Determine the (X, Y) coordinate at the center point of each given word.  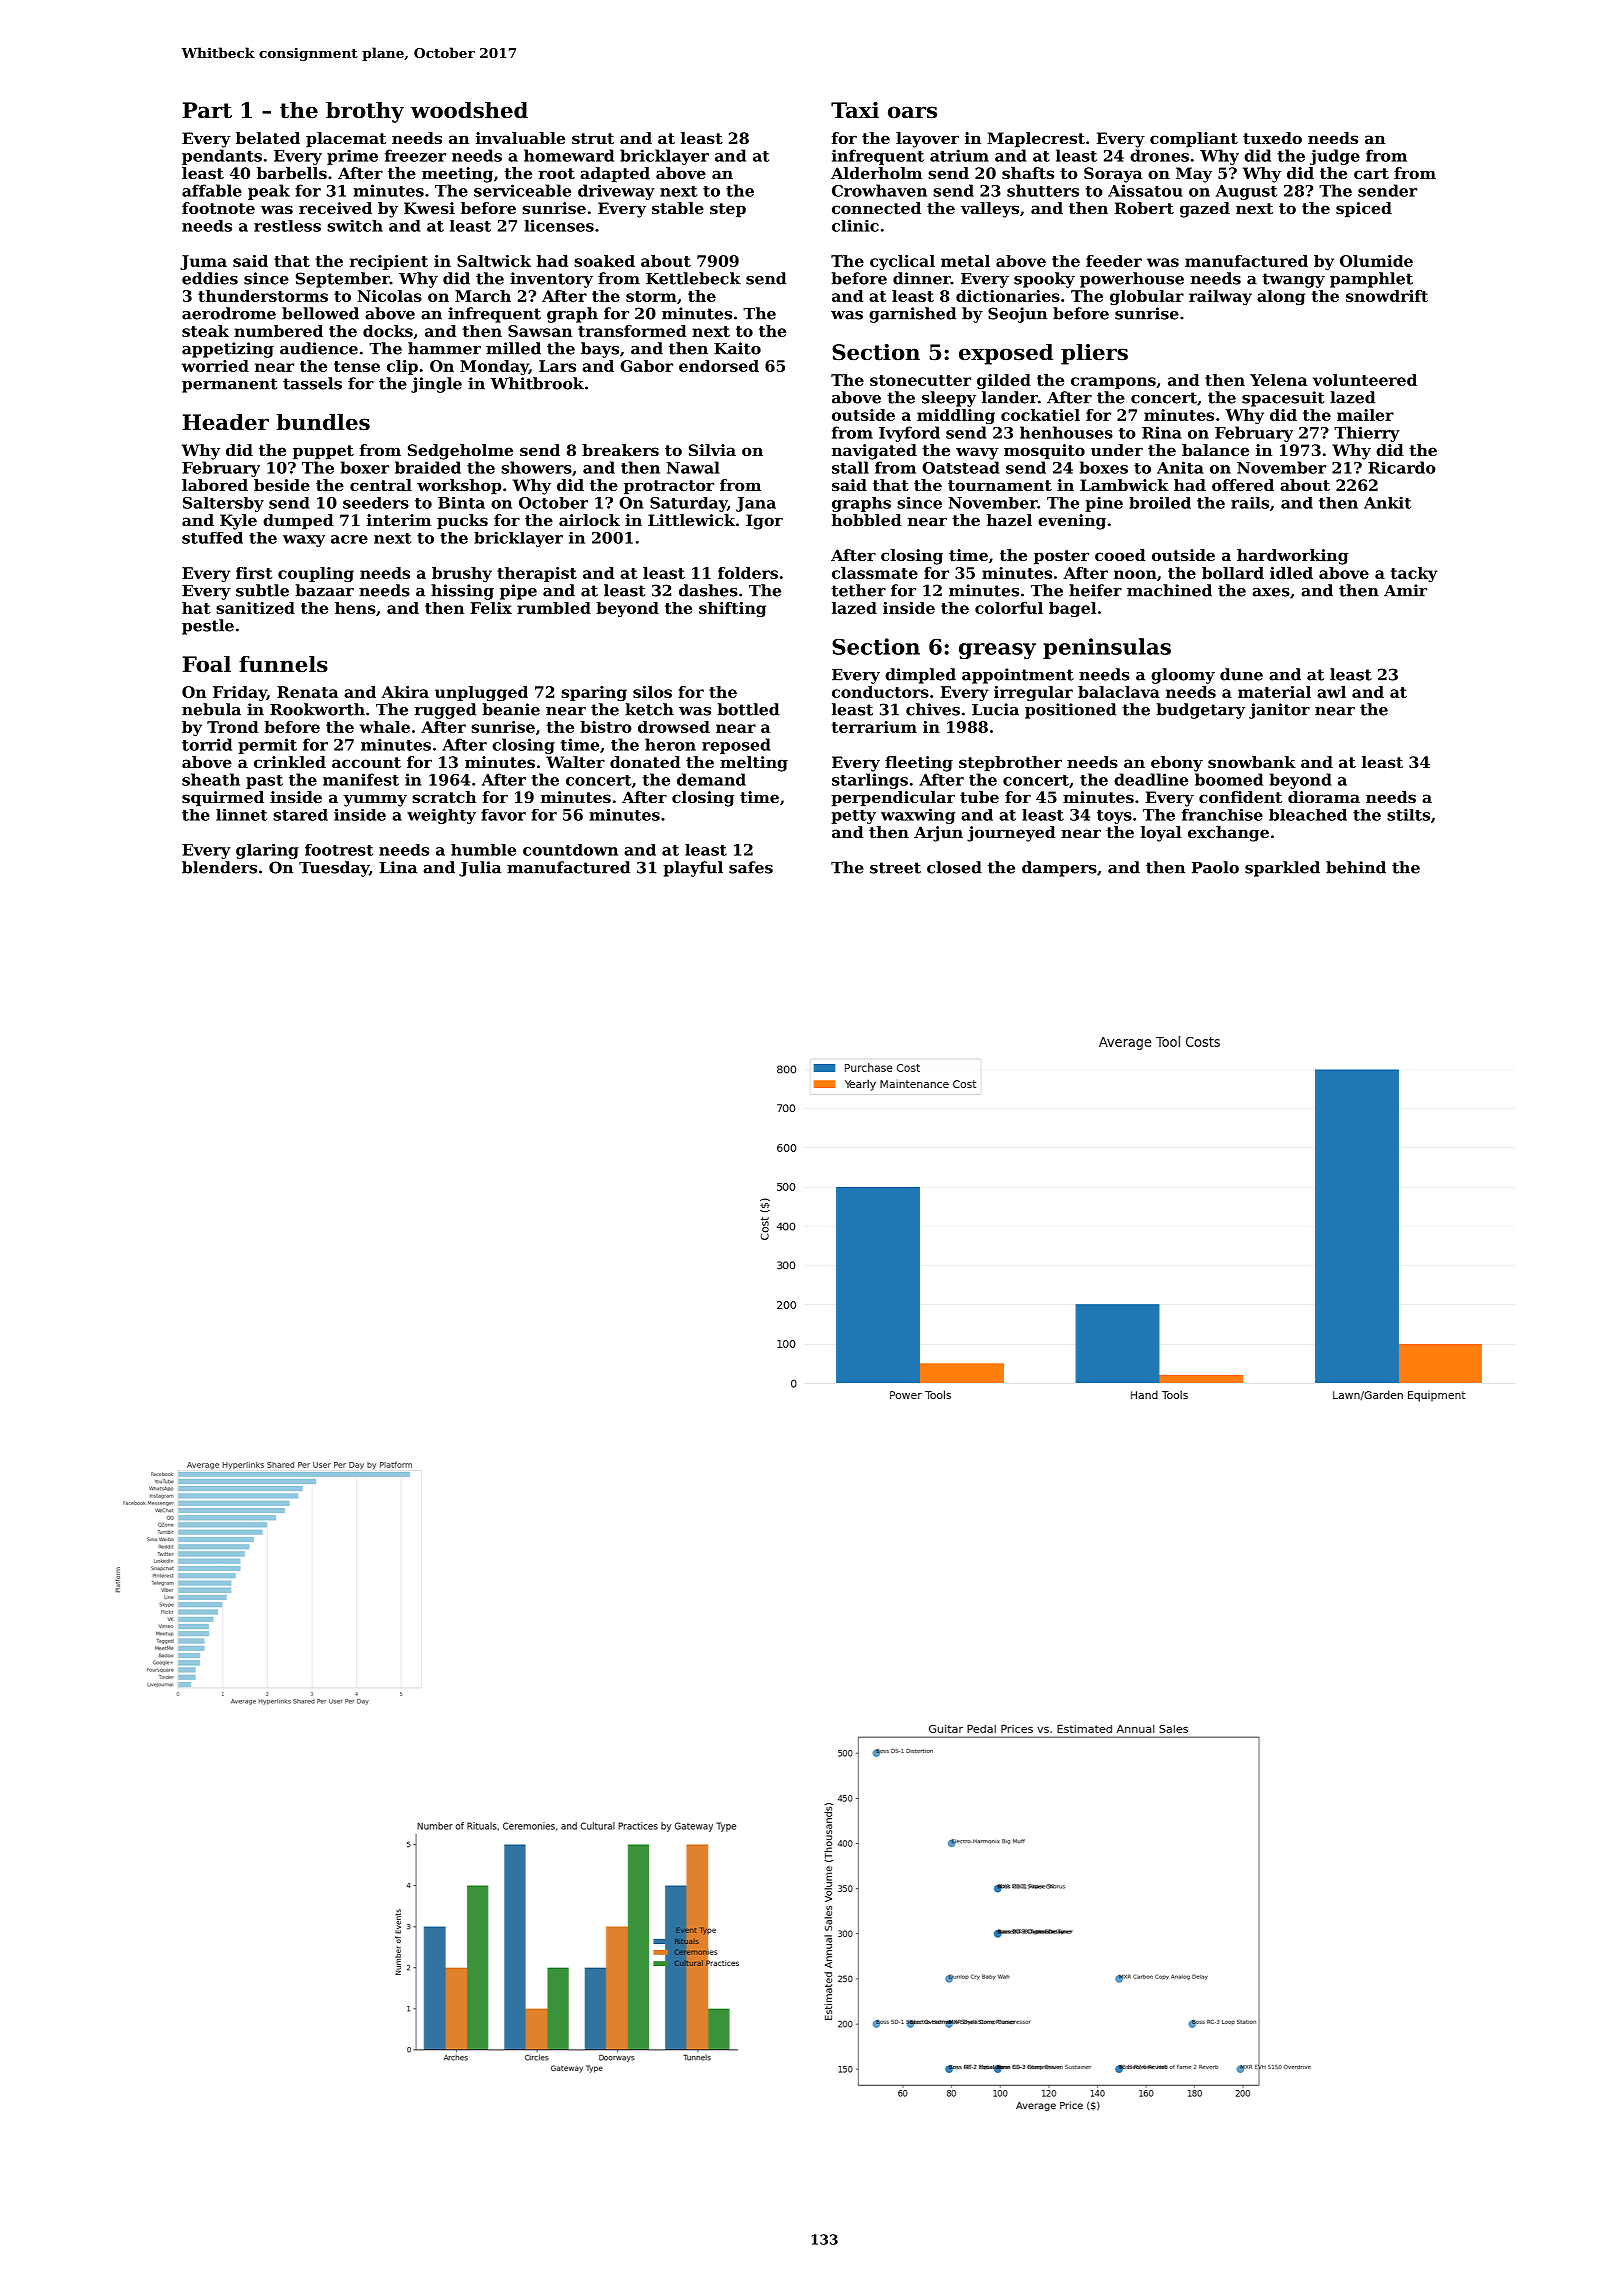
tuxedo (1272, 138)
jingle (436, 385)
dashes (708, 590)
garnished (912, 315)
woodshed (469, 110)
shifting (732, 609)
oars (912, 112)
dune (1241, 674)
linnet (241, 815)
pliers (1094, 354)
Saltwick (494, 261)
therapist (537, 574)
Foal (206, 664)
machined (1169, 590)
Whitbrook (537, 383)
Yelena (1278, 380)
